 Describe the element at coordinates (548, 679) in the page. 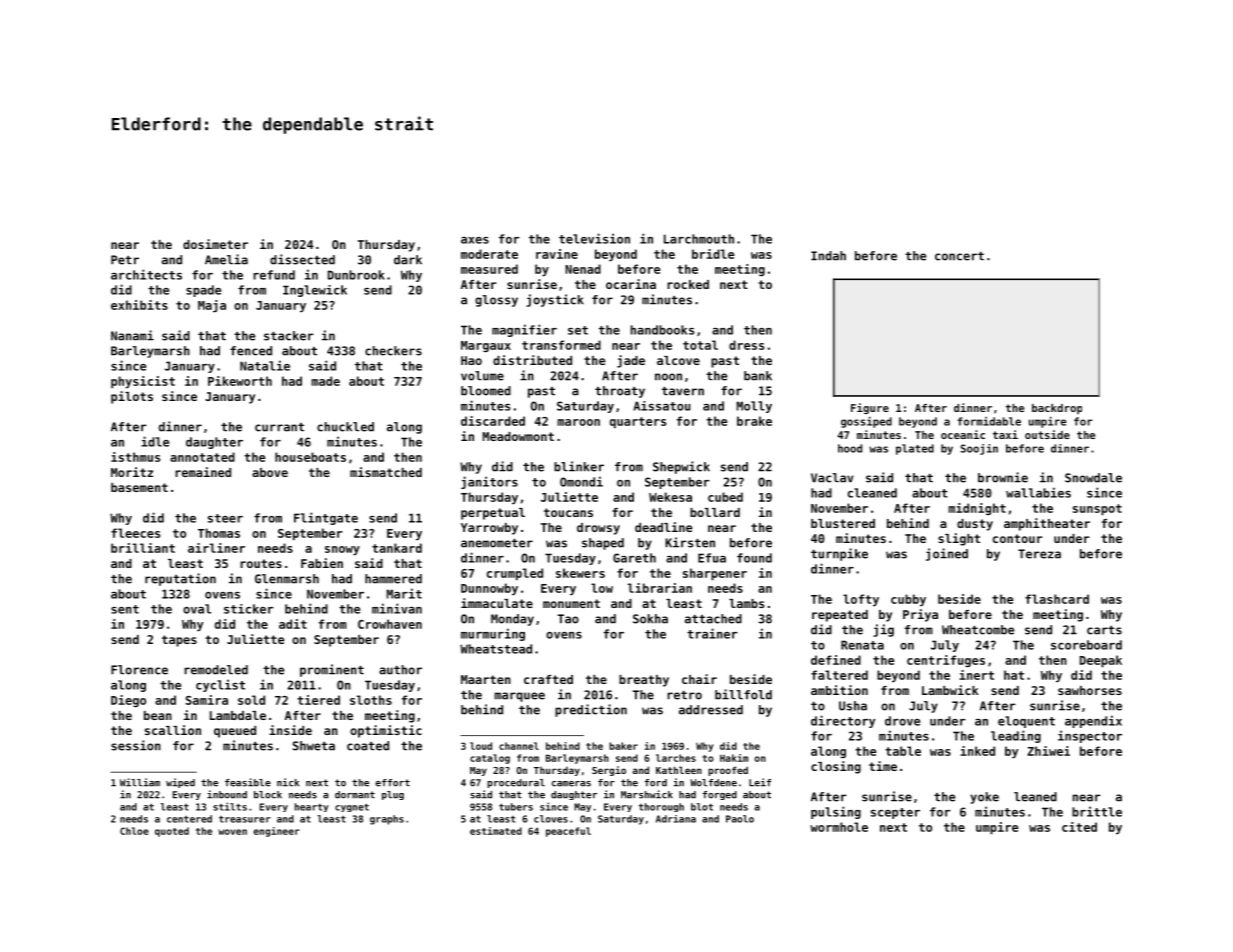

I see `crafted` at that location.
